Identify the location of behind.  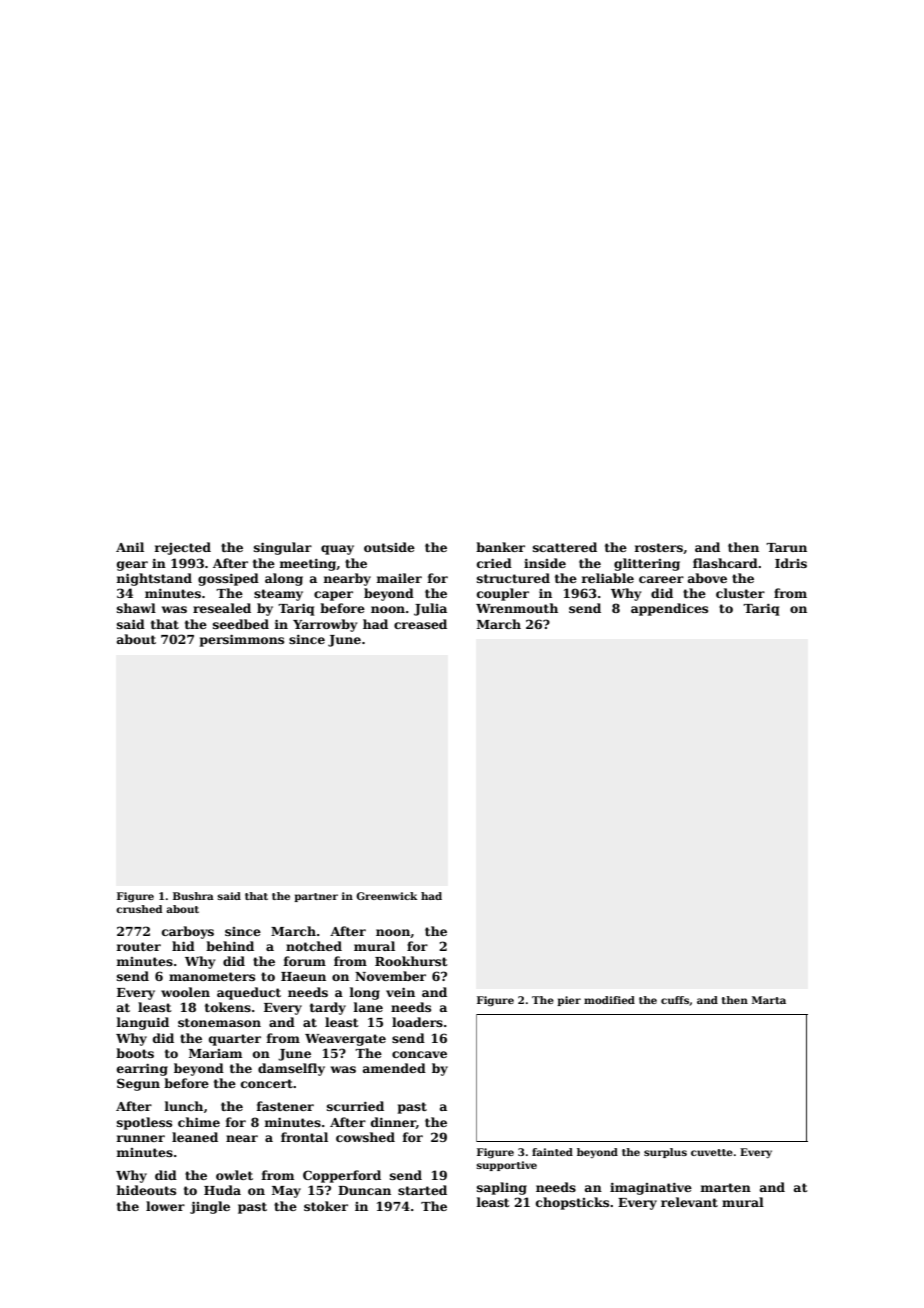
(230, 946).
